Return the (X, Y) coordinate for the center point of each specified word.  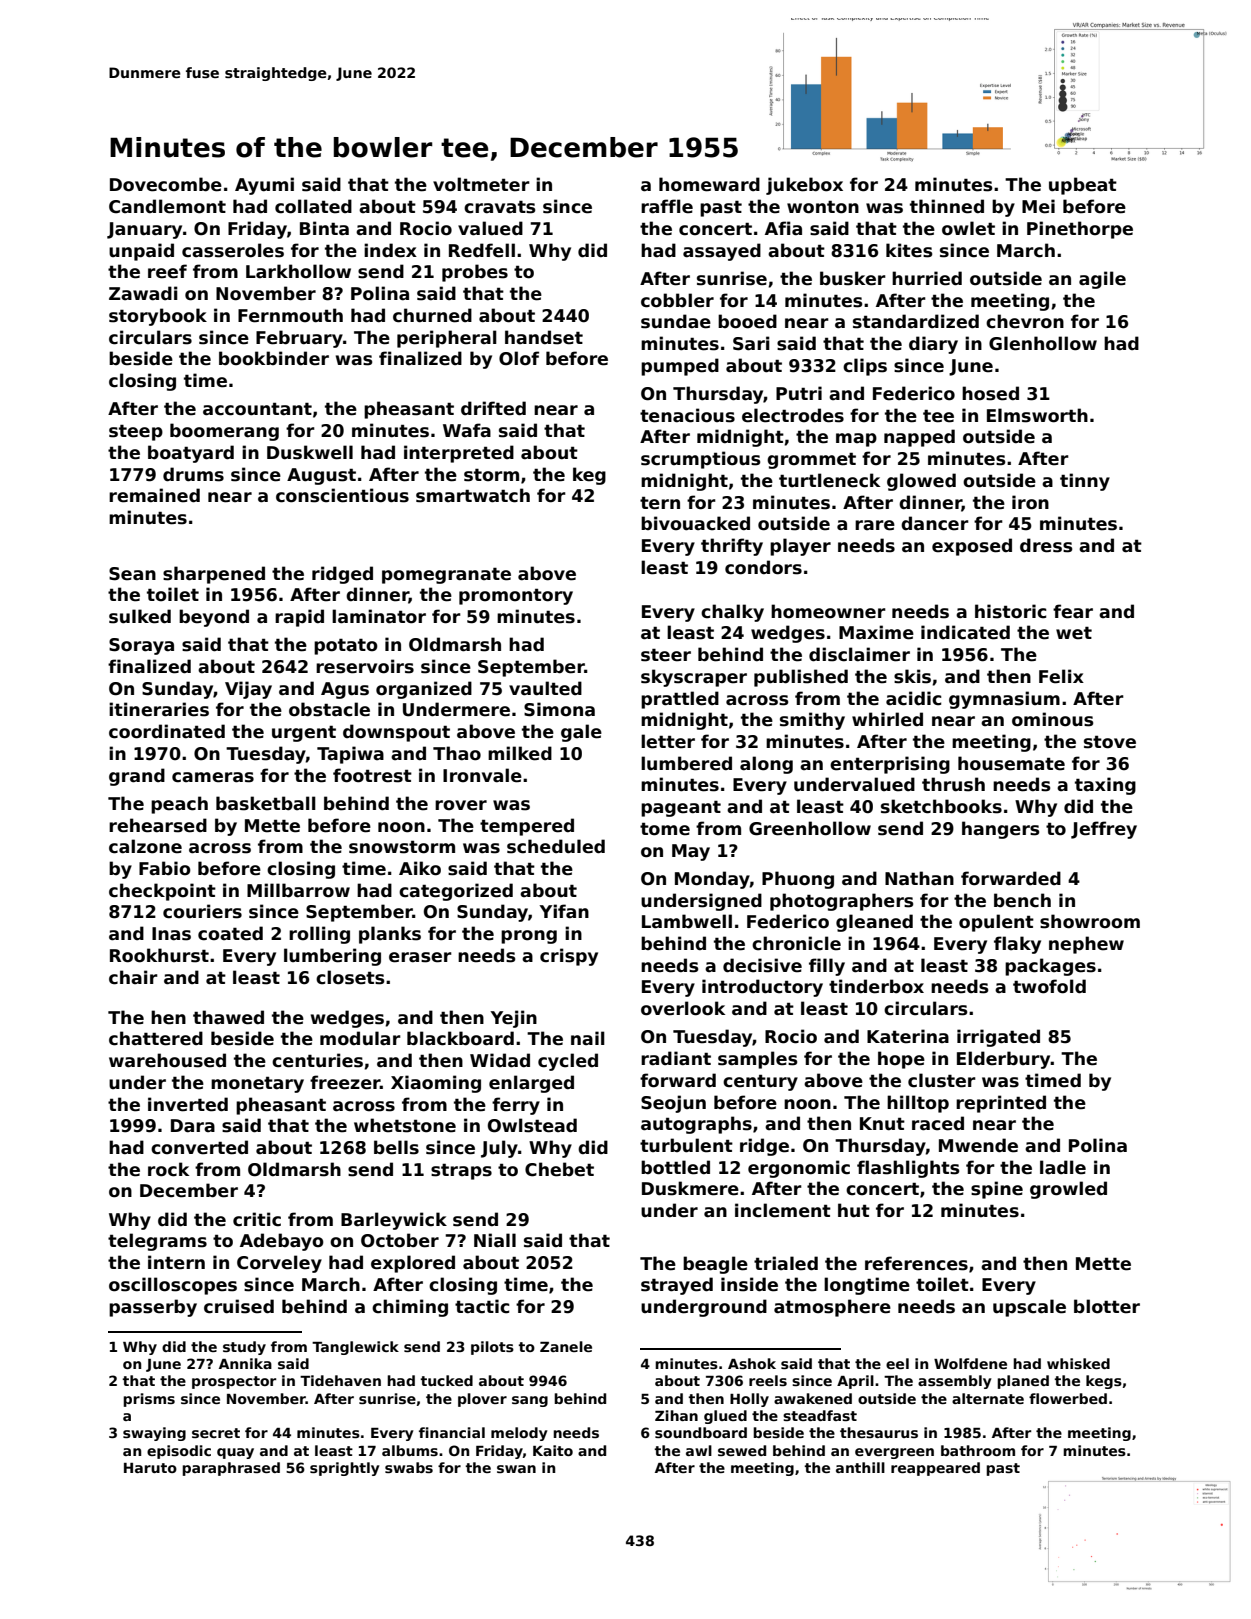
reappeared (935, 1469)
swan (516, 1469)
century (760, 1082)
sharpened (214, 575)
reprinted (1001, 1104)
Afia (783, 228)
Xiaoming (436, 1084)
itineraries (159, 709)
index (390, 250)
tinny (1085, 482)
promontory (516, 596)
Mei (1038, 206)
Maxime (876, 632)
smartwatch (473, 495)
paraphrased (231, 1469)
